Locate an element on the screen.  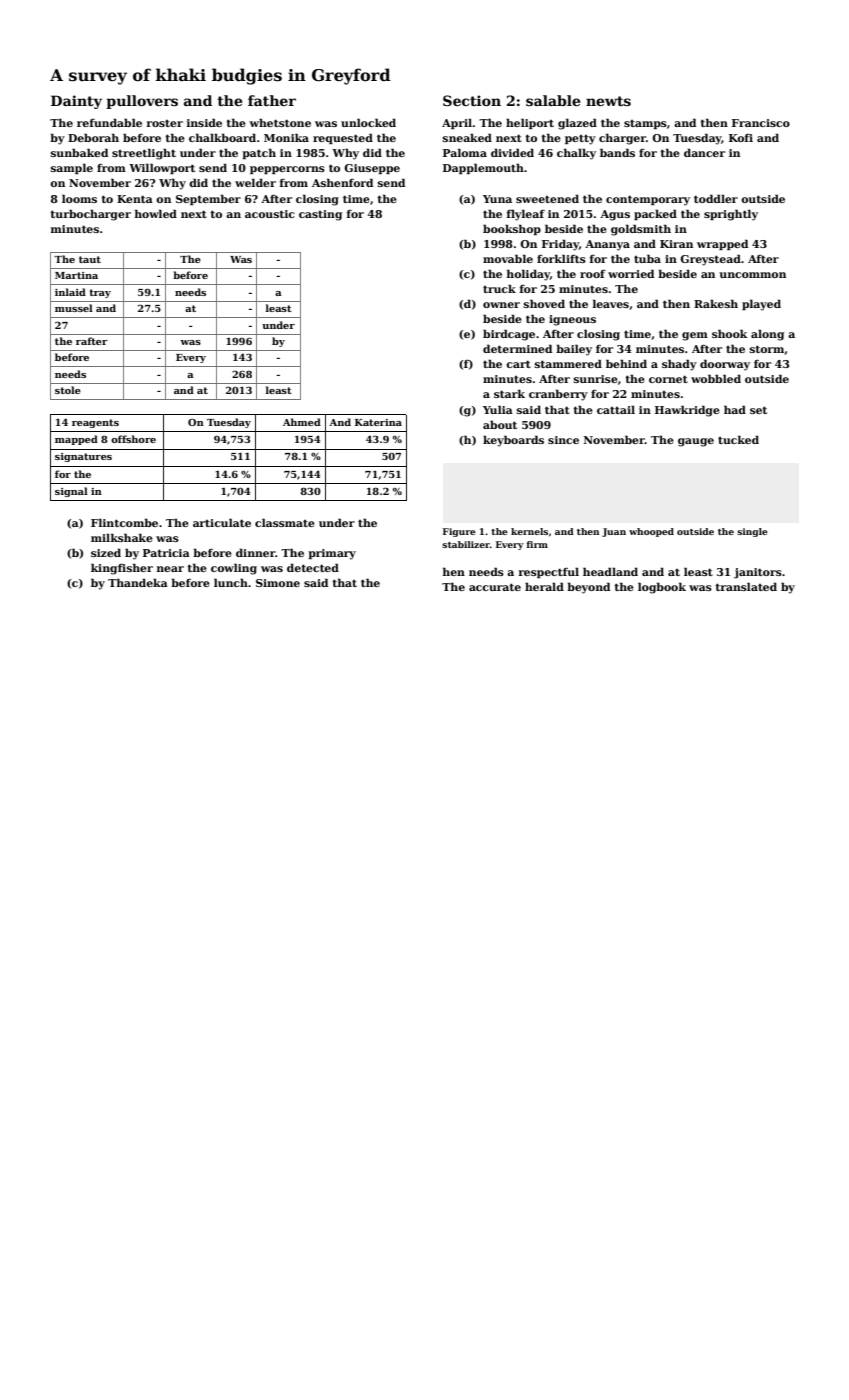
Katerina is located at coordinates (378, 422).
